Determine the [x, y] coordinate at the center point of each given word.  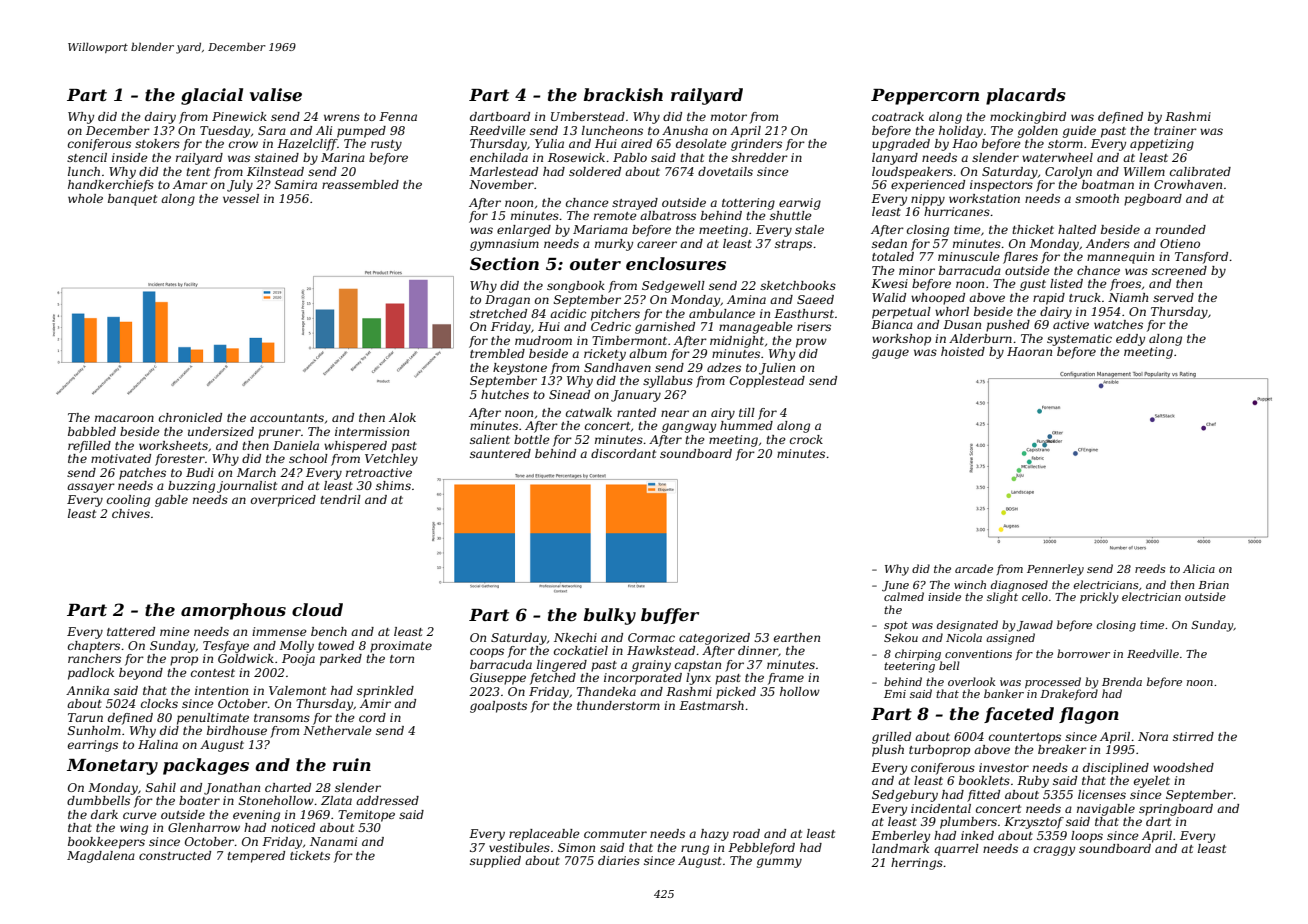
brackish [623, 94]
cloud [317, 609]
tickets [310, 855]
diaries [619, 860]
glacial [212, 96]
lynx [698, 679]
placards [1026, 96]
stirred [1193, 736]
